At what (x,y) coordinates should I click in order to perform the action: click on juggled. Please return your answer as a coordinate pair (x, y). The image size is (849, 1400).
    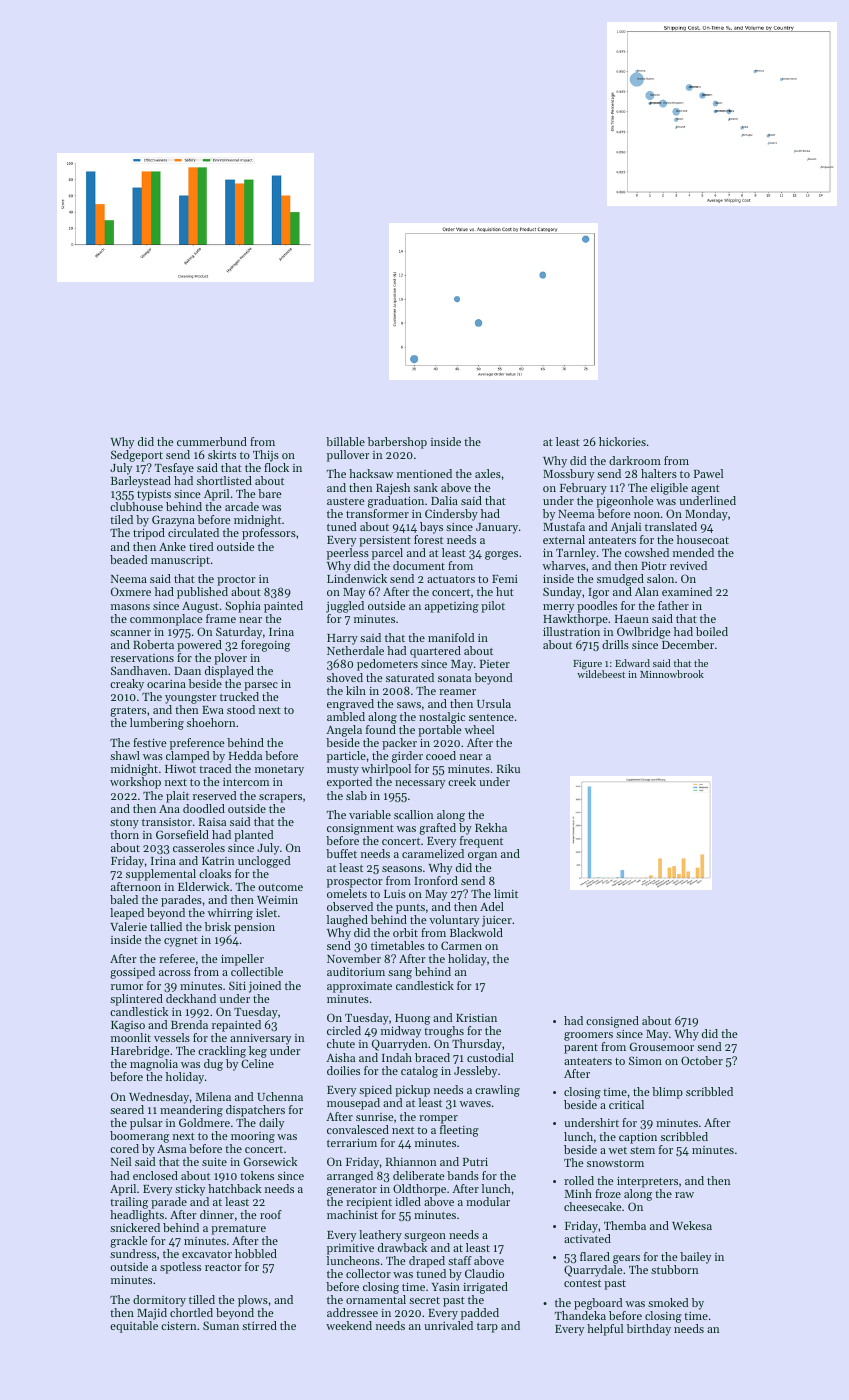
    Looking at the image, I should click on (345, 607).
